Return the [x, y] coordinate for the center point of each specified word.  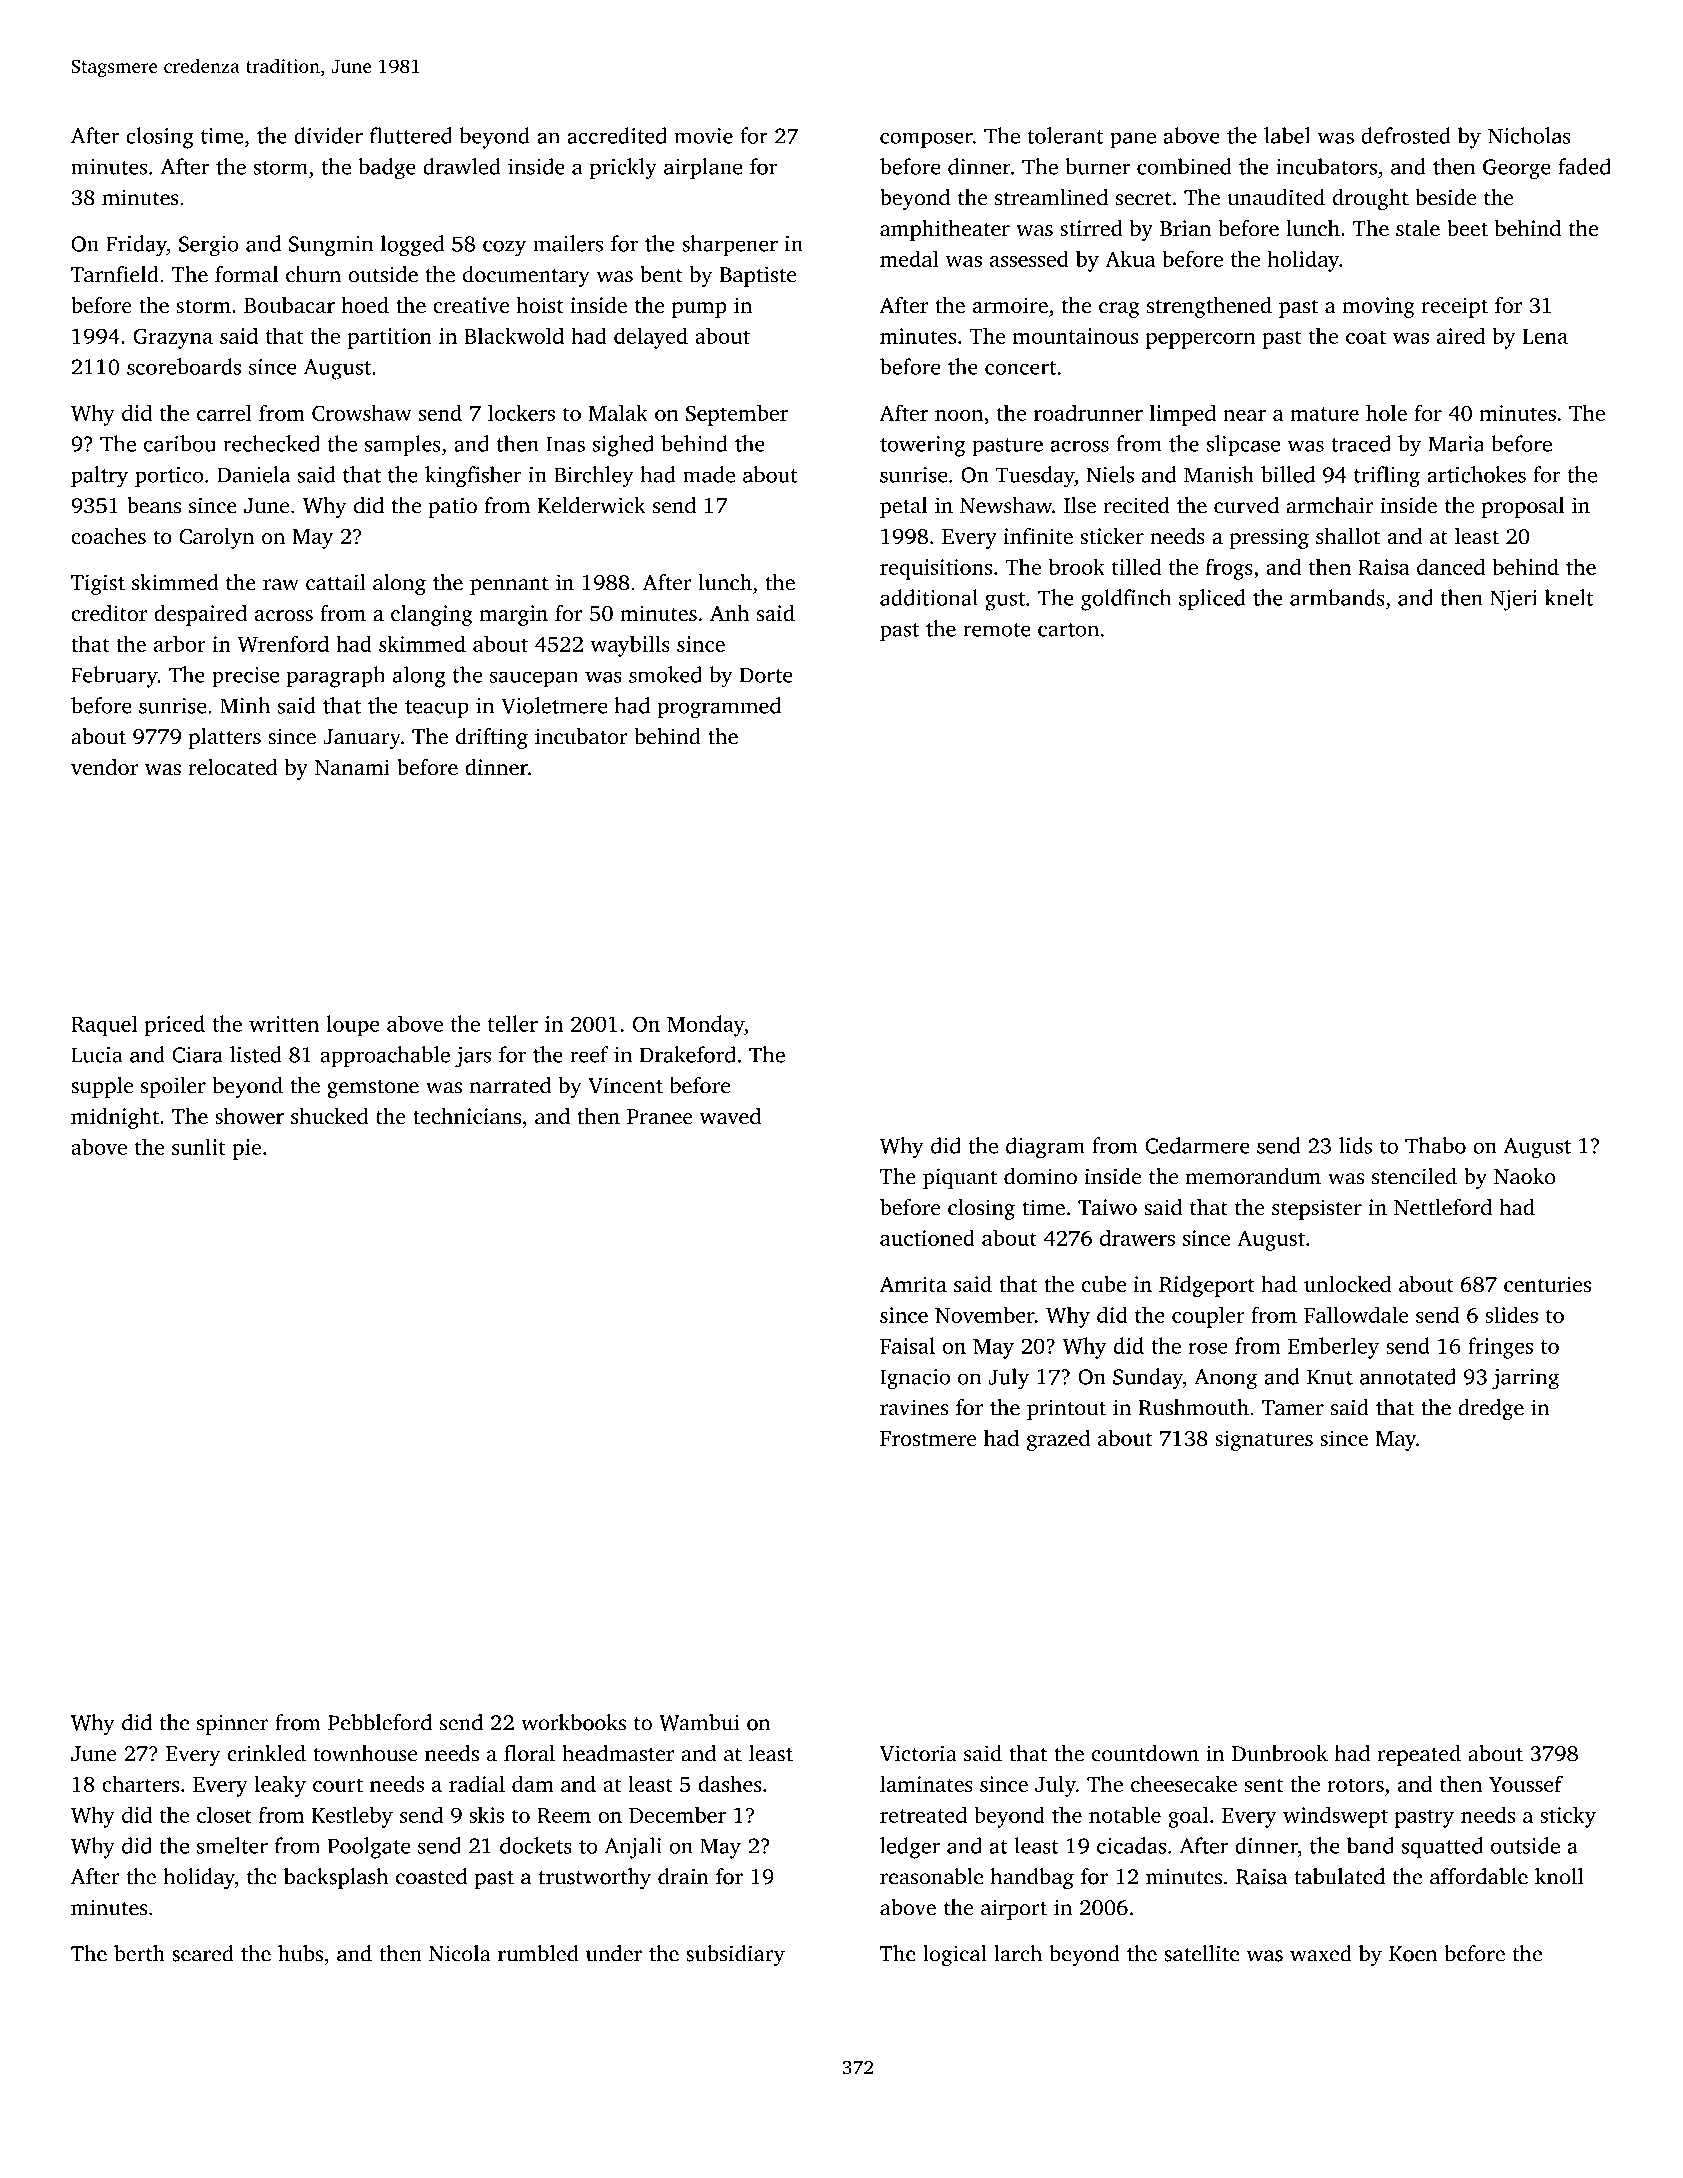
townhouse [365, 1753]
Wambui [699, 1722]
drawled [462, 166]
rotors [1355, 1785]
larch [1018, 1953]
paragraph [336, 677]
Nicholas [1529, 135]
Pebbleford [380, 1722]
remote [997, 630]
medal [909, 258]
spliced [1212, 600]
